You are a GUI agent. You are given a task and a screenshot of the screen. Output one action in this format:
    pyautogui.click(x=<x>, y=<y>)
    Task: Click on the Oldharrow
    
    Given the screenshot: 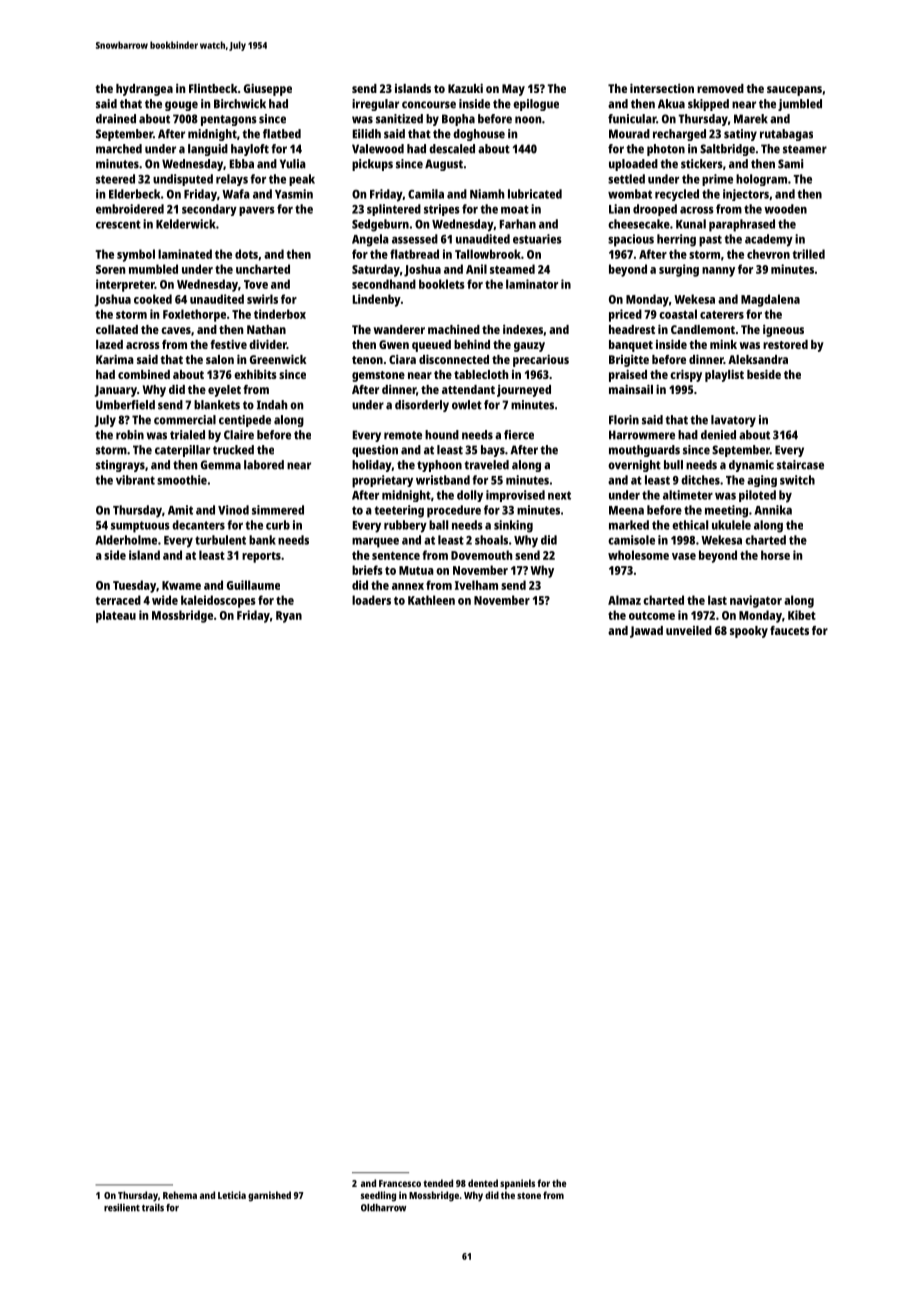 What is the action you would take?
    pyautogui.click(x=383, y=1208)
